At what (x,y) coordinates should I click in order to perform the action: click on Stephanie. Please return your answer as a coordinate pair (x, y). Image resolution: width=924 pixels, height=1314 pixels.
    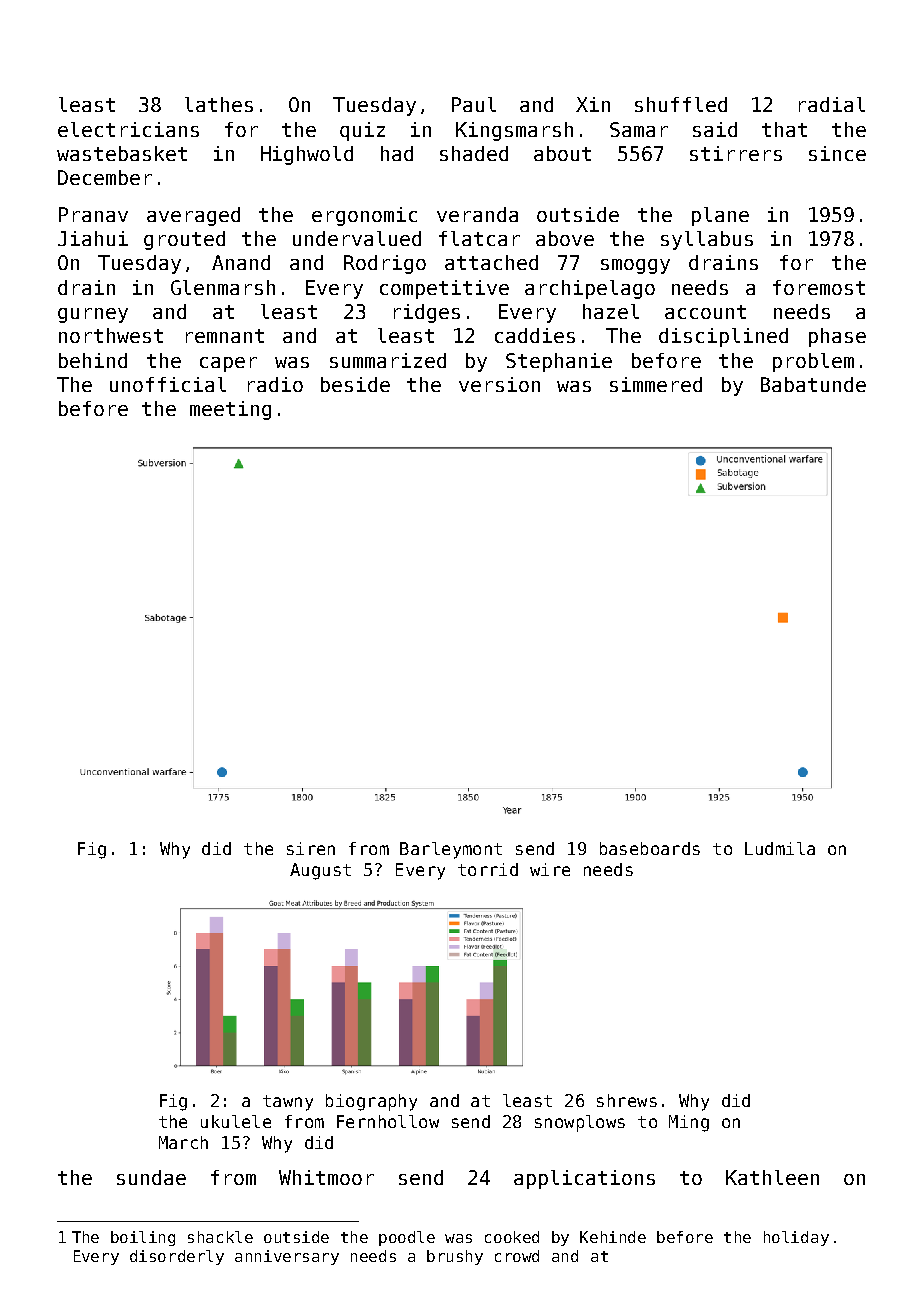
    Looking at the image, I should click on (559, 362).
